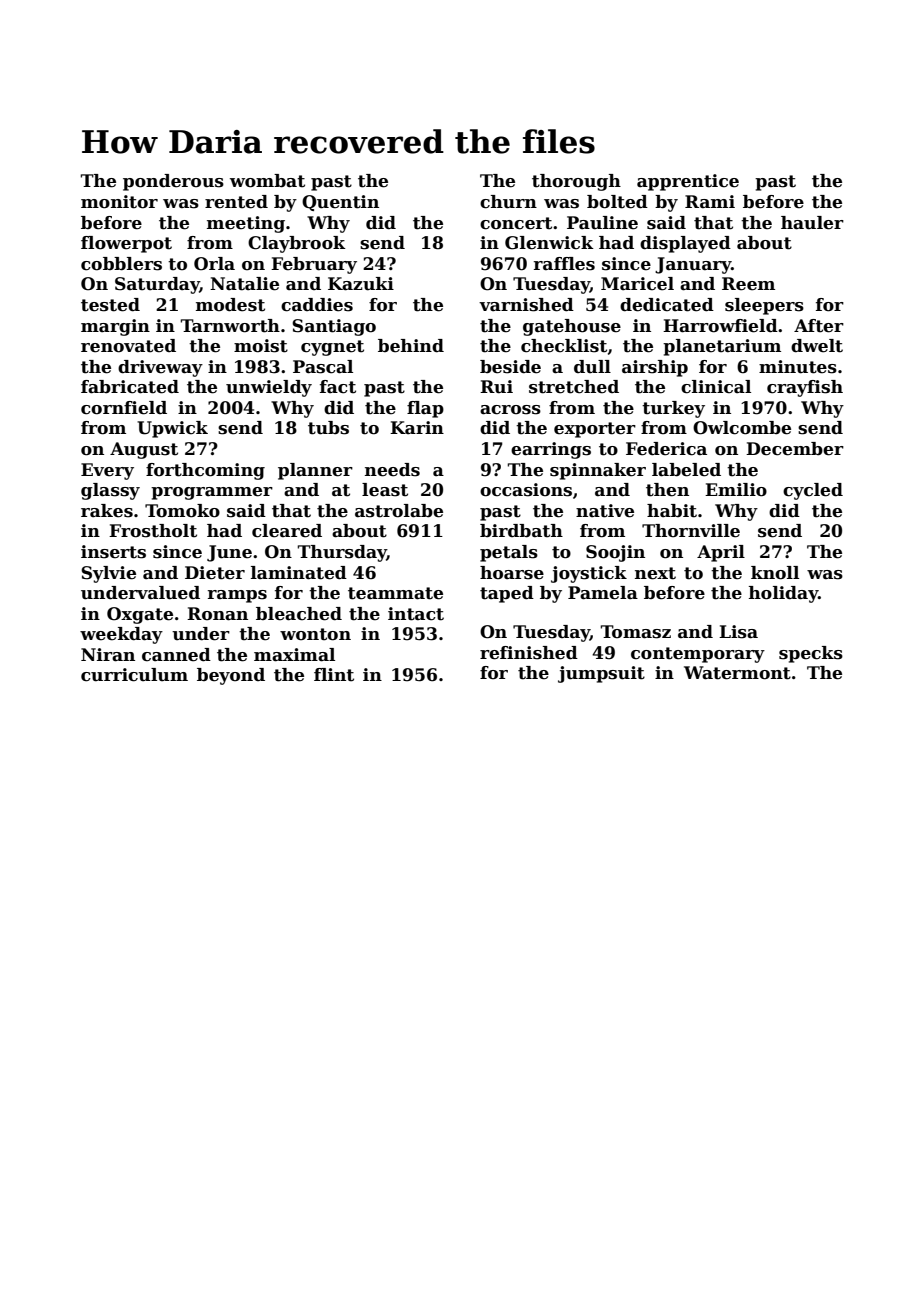 The image size is (924, 1314). I want to click on After, so click(819, 326).
